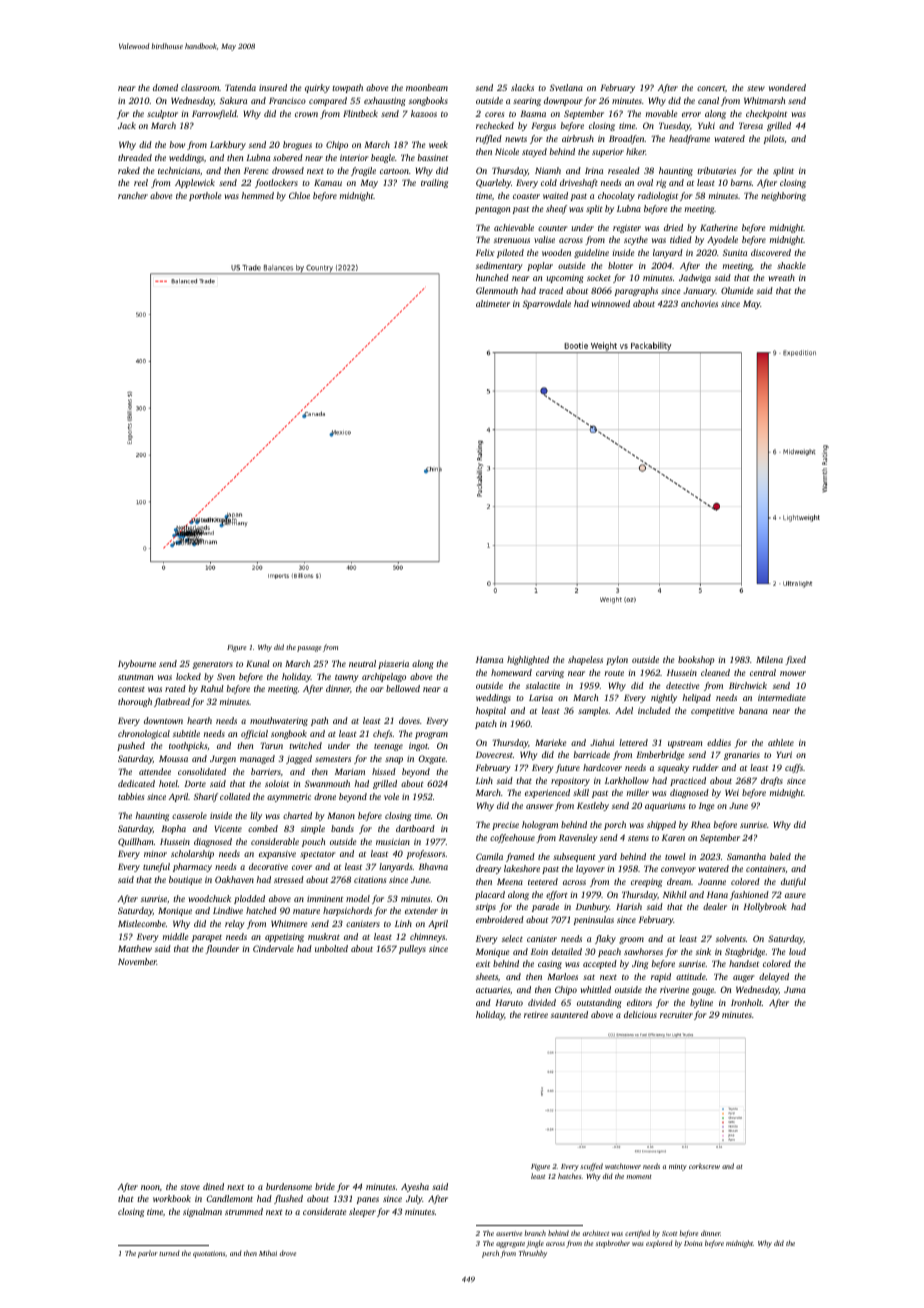  I want to click on Svetlana, so click(566, 87).
